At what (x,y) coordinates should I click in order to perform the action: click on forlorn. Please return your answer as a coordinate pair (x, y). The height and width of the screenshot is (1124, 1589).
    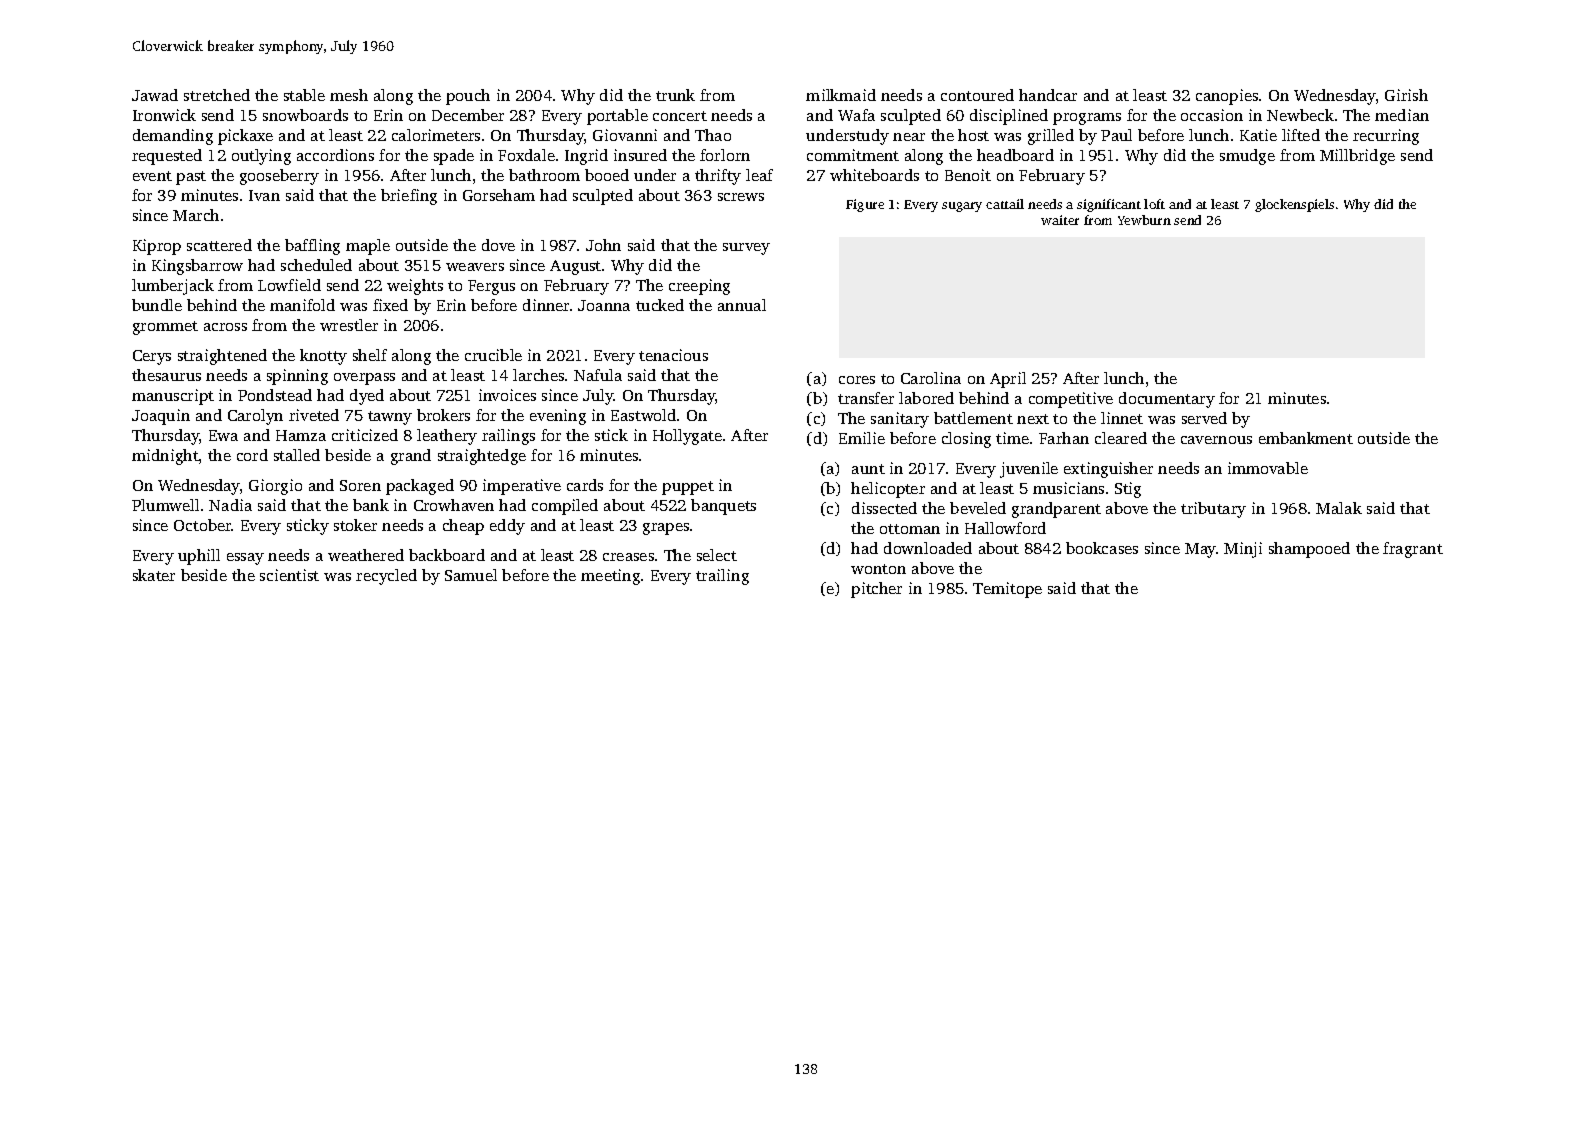
    Looking at the image, I should click on (725, 155).
